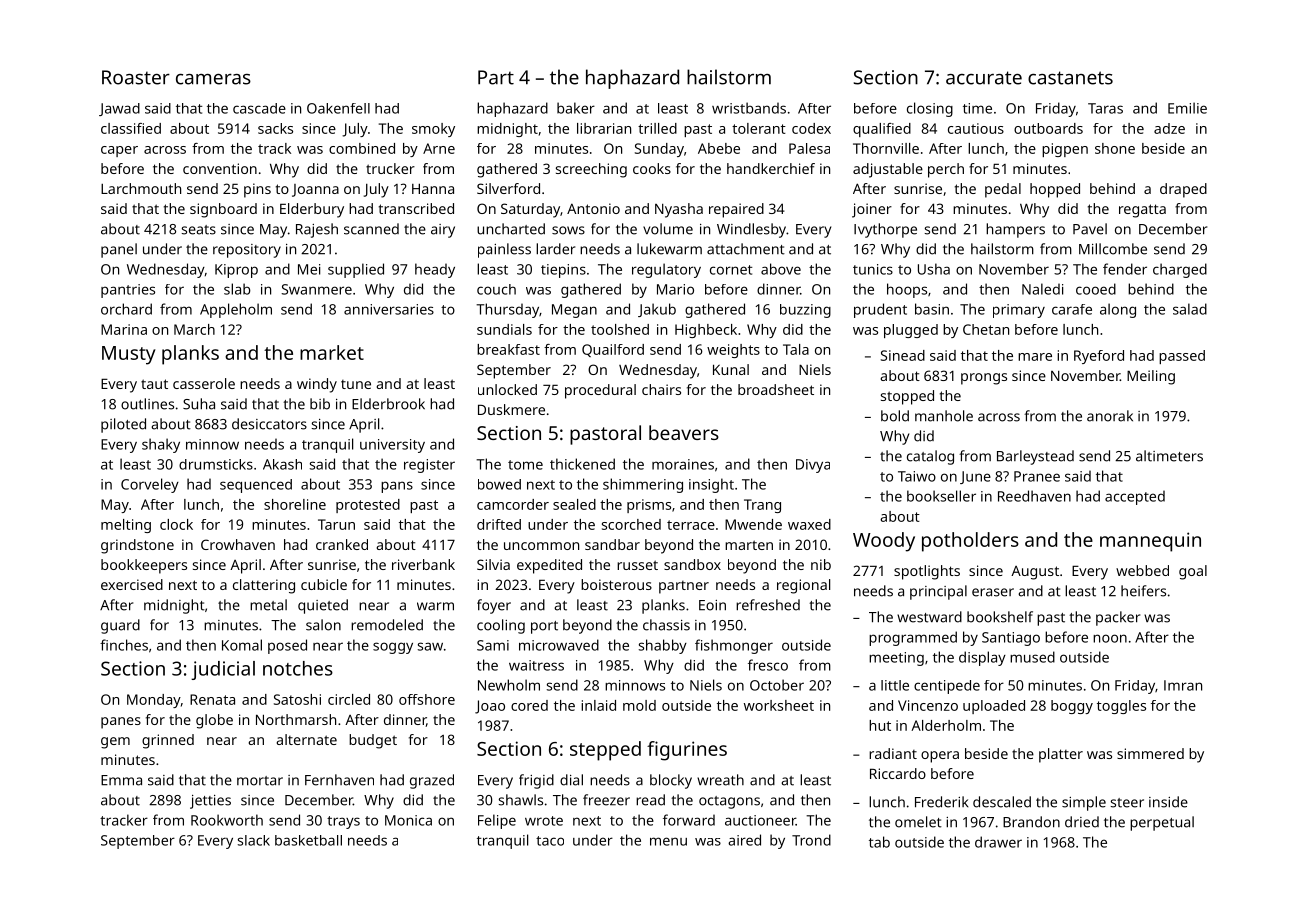  I want to click on Oakenfell, so click(338, 108).
